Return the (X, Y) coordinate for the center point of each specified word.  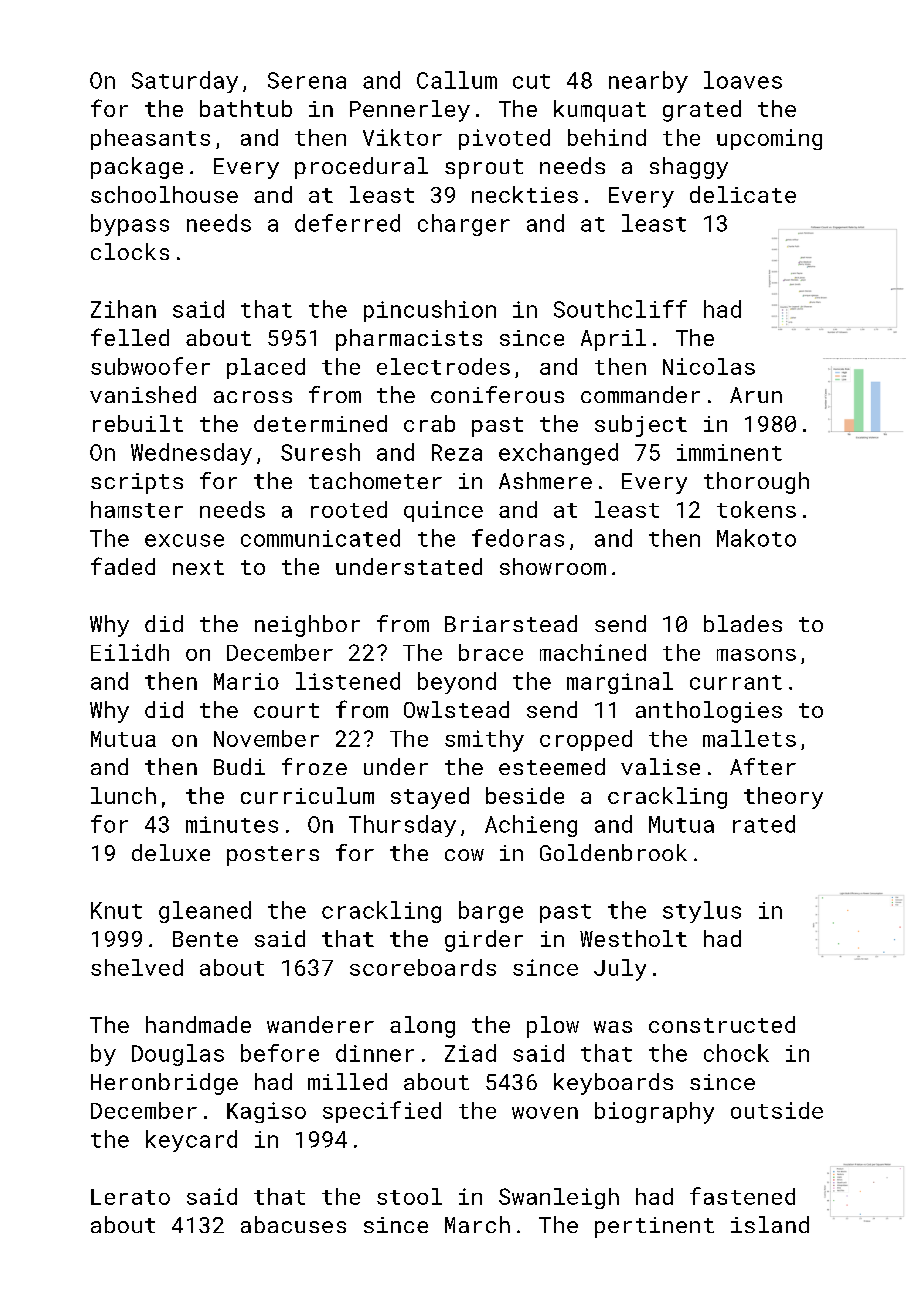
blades (743, 623)
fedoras (518, 538)
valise (660, 766)
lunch (123, 795)
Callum (457, 80)
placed (266, 368)
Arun (756, 395)
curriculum (307, 795)
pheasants (150, 139)
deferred (347, 223)
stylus (702, 912)
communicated (320, 538)
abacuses (293, 1224)
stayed (430, 798)
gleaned (205, 912)
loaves (743, 80)
